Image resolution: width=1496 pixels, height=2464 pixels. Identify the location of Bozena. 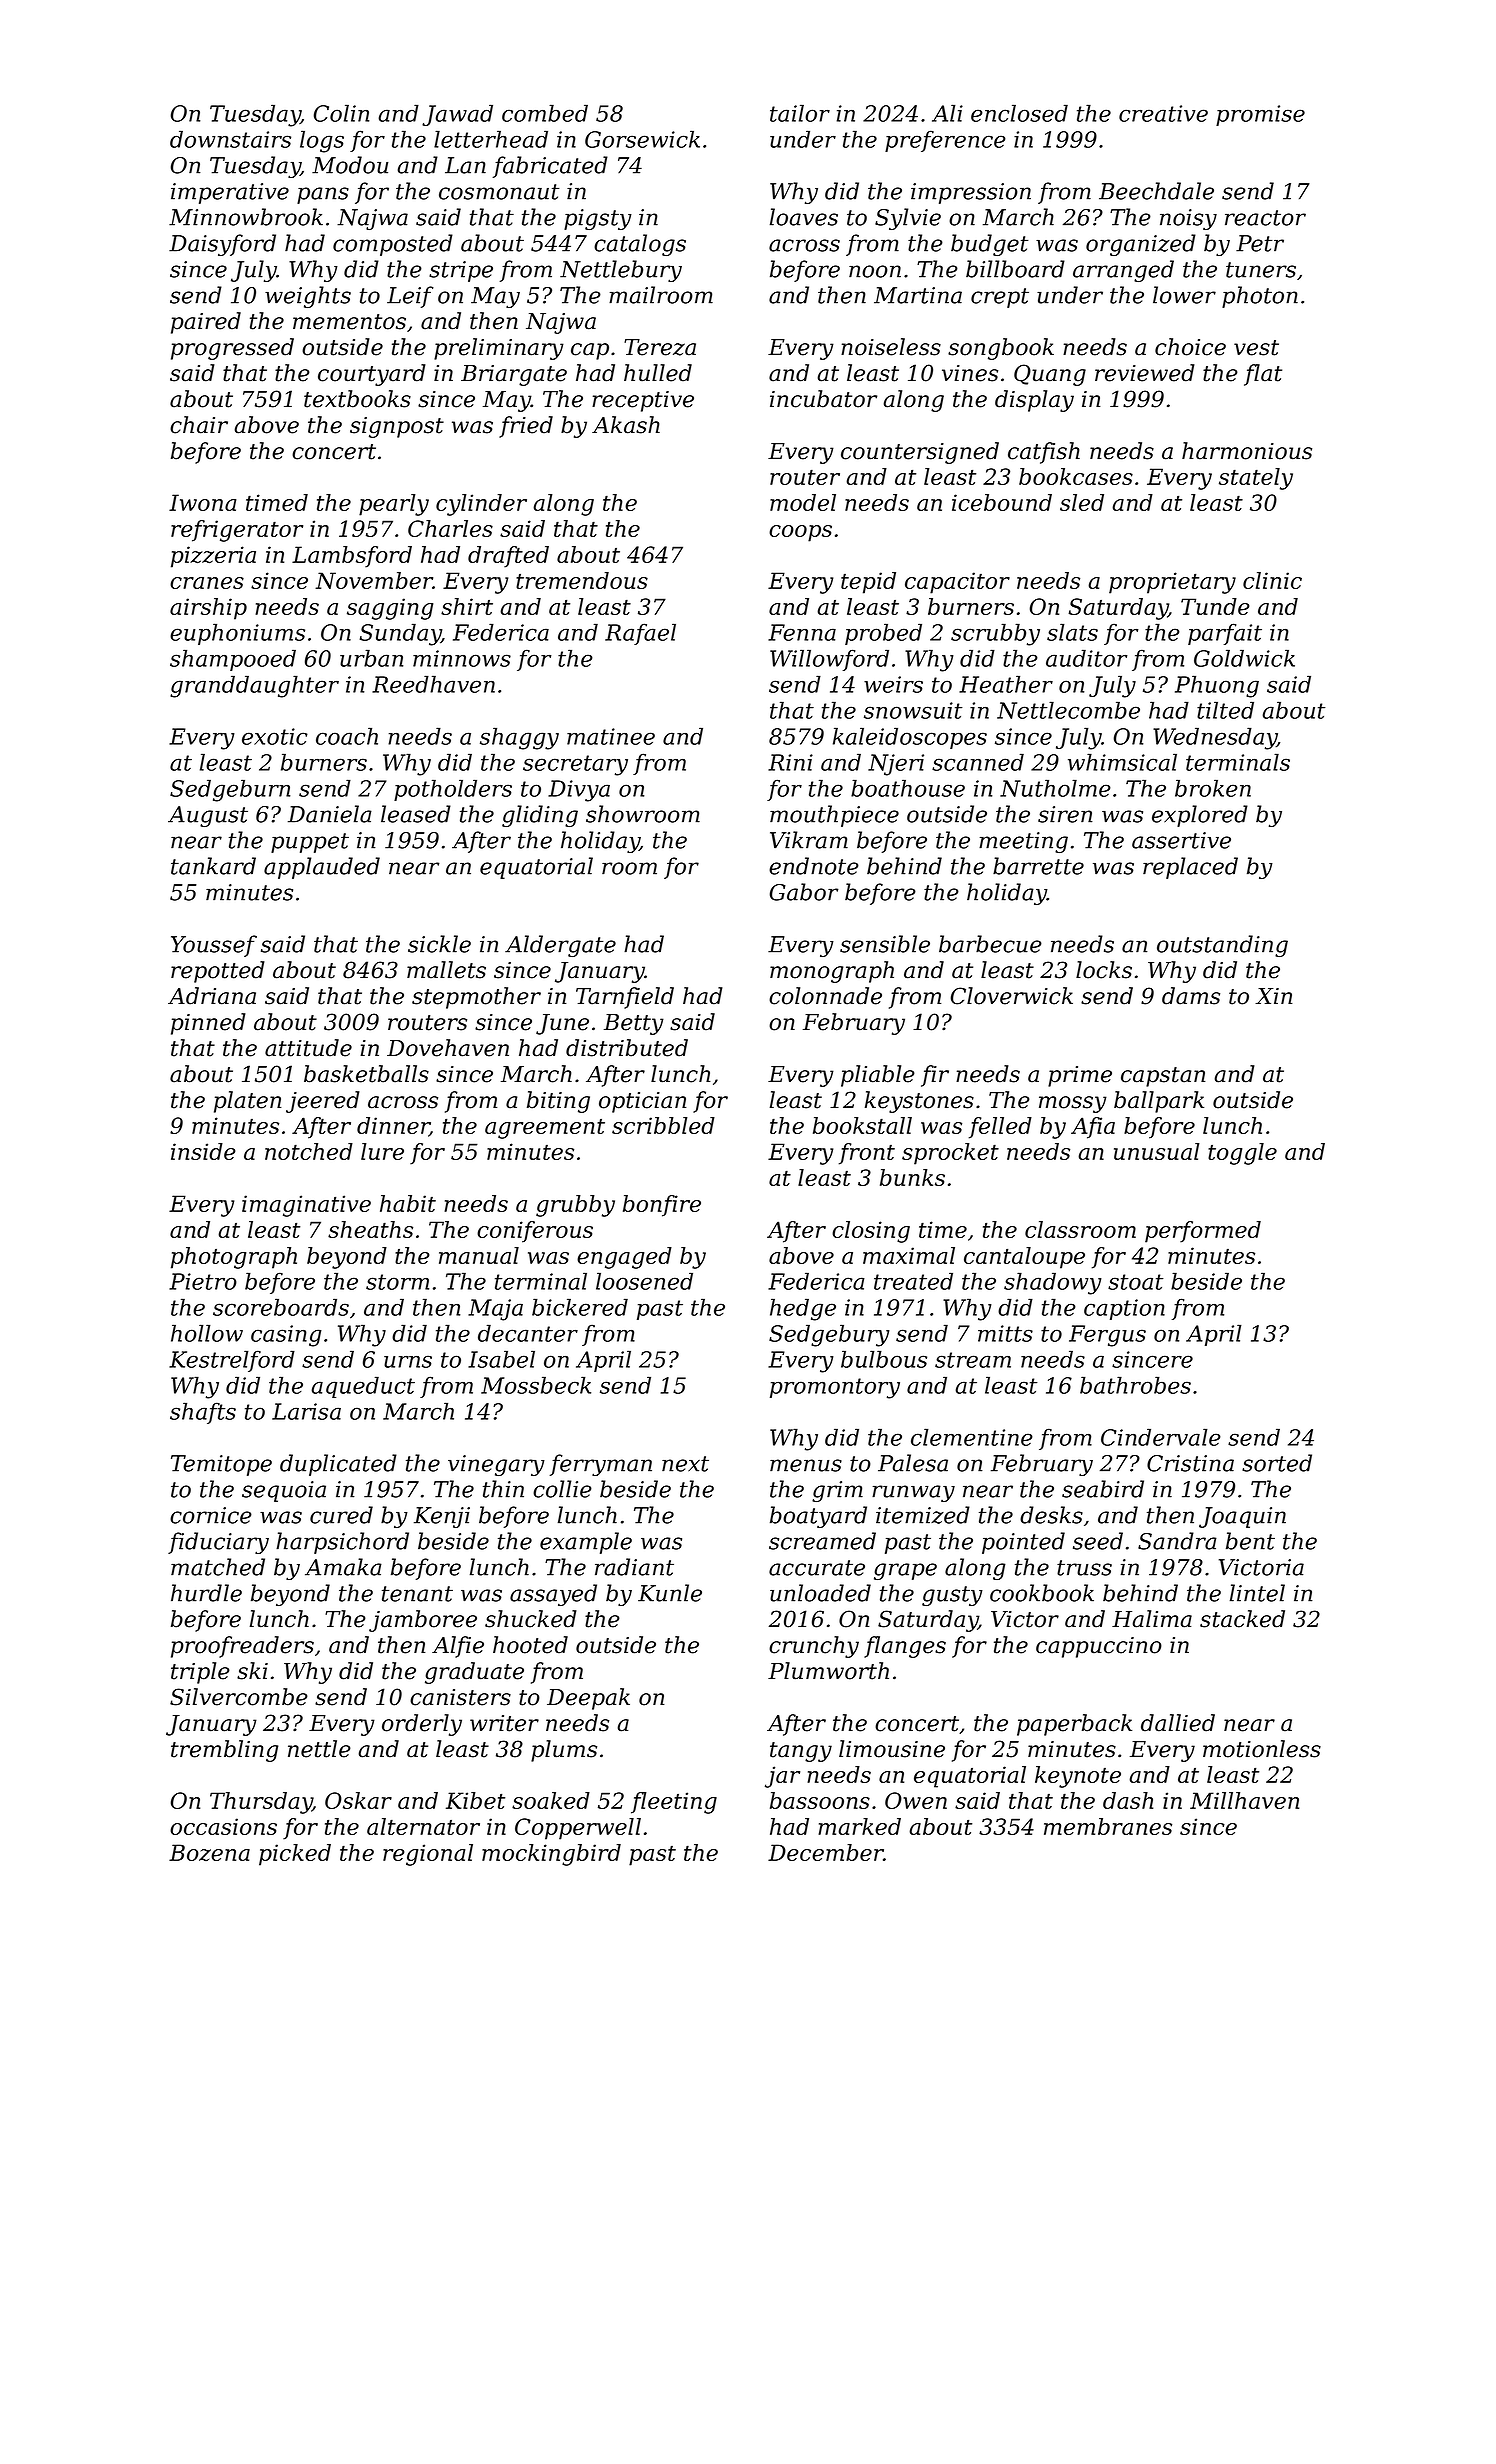
(209, 1852).
